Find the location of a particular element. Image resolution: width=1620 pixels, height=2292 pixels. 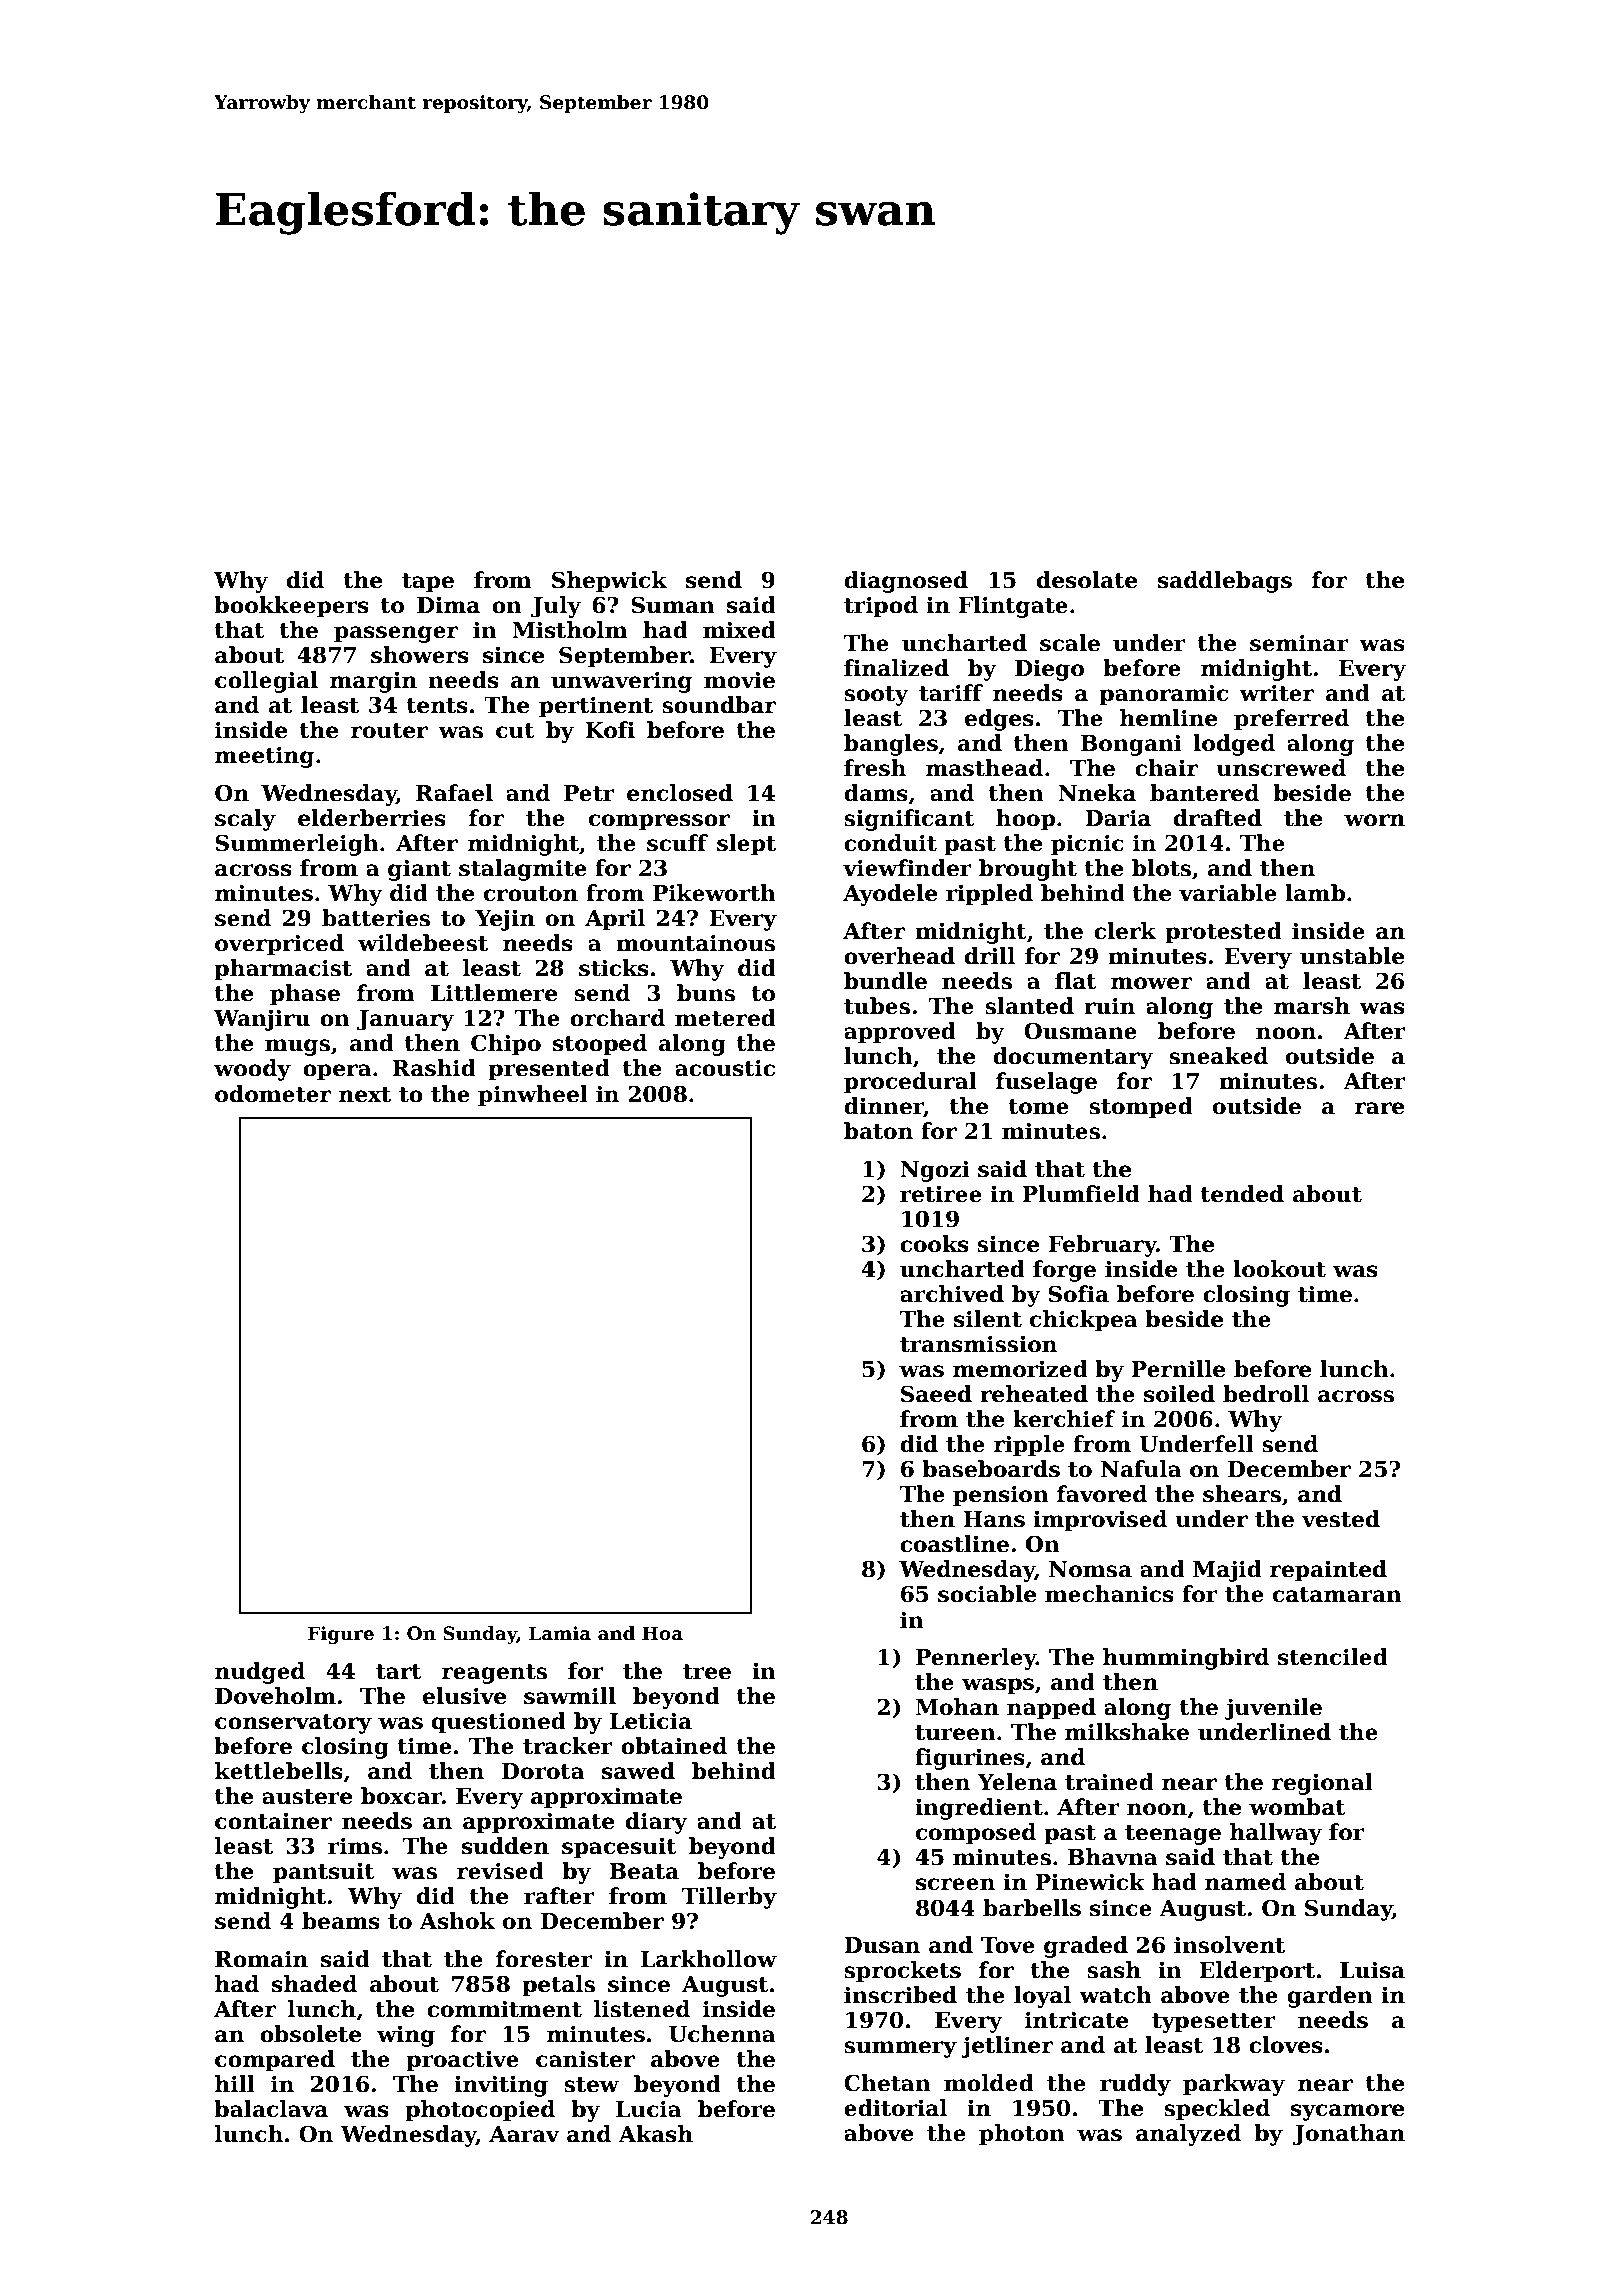

pertinent is located at coordinates (596, 707).
